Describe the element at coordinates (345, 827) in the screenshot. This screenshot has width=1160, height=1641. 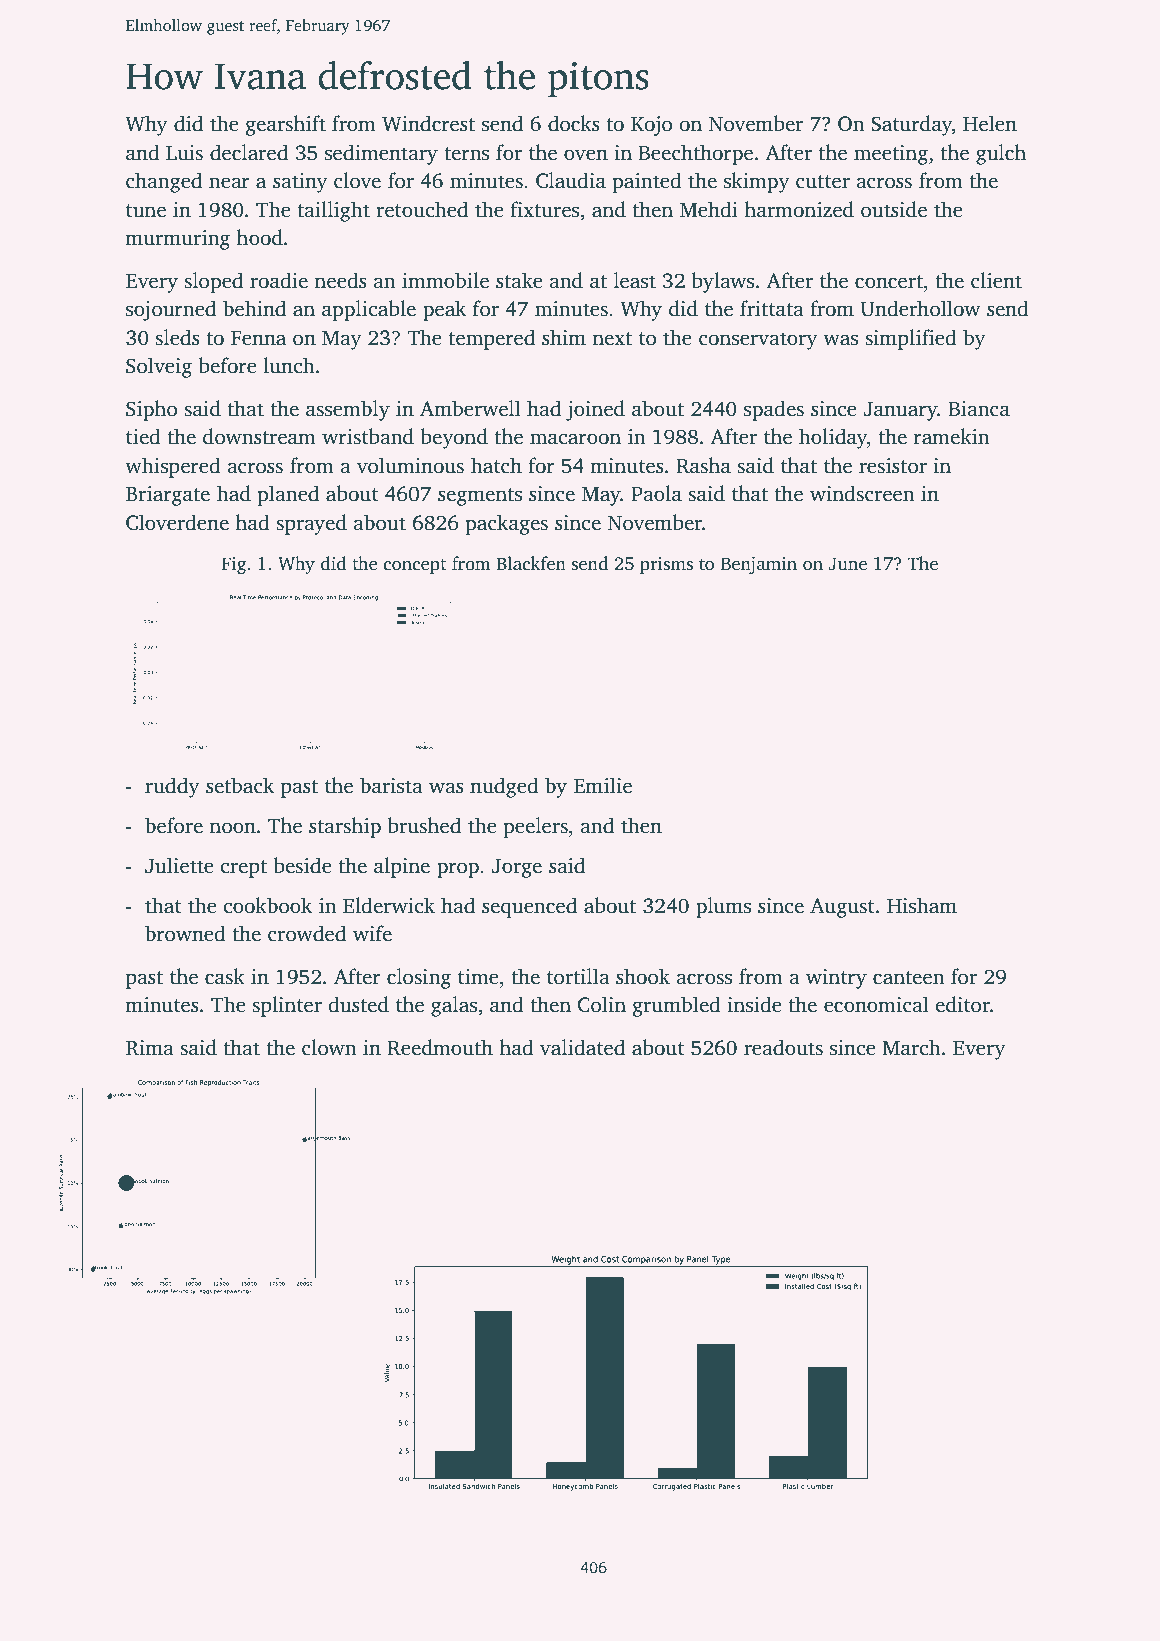
I see `starship` at that location.
